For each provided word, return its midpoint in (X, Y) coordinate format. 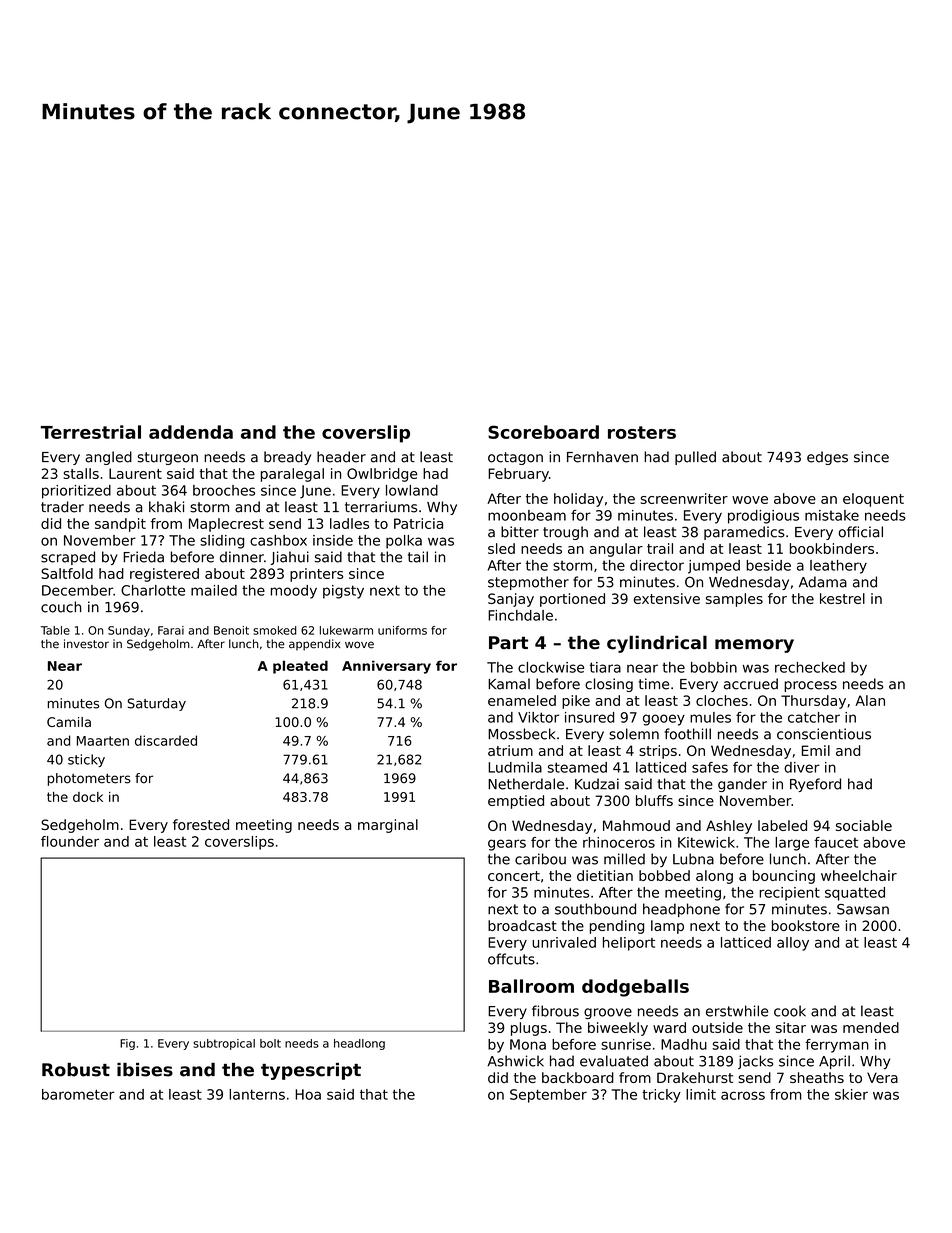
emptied (516, 802)
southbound (595, 909)
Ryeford (815, 785)
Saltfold (67, 573)
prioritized (76, 492)
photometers (89, 779)
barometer (78, 1094)
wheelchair (859, 875)
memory (754, 646)
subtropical (224, 1044)
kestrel (842, 598)
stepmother (528, 583)
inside (333, 540)
